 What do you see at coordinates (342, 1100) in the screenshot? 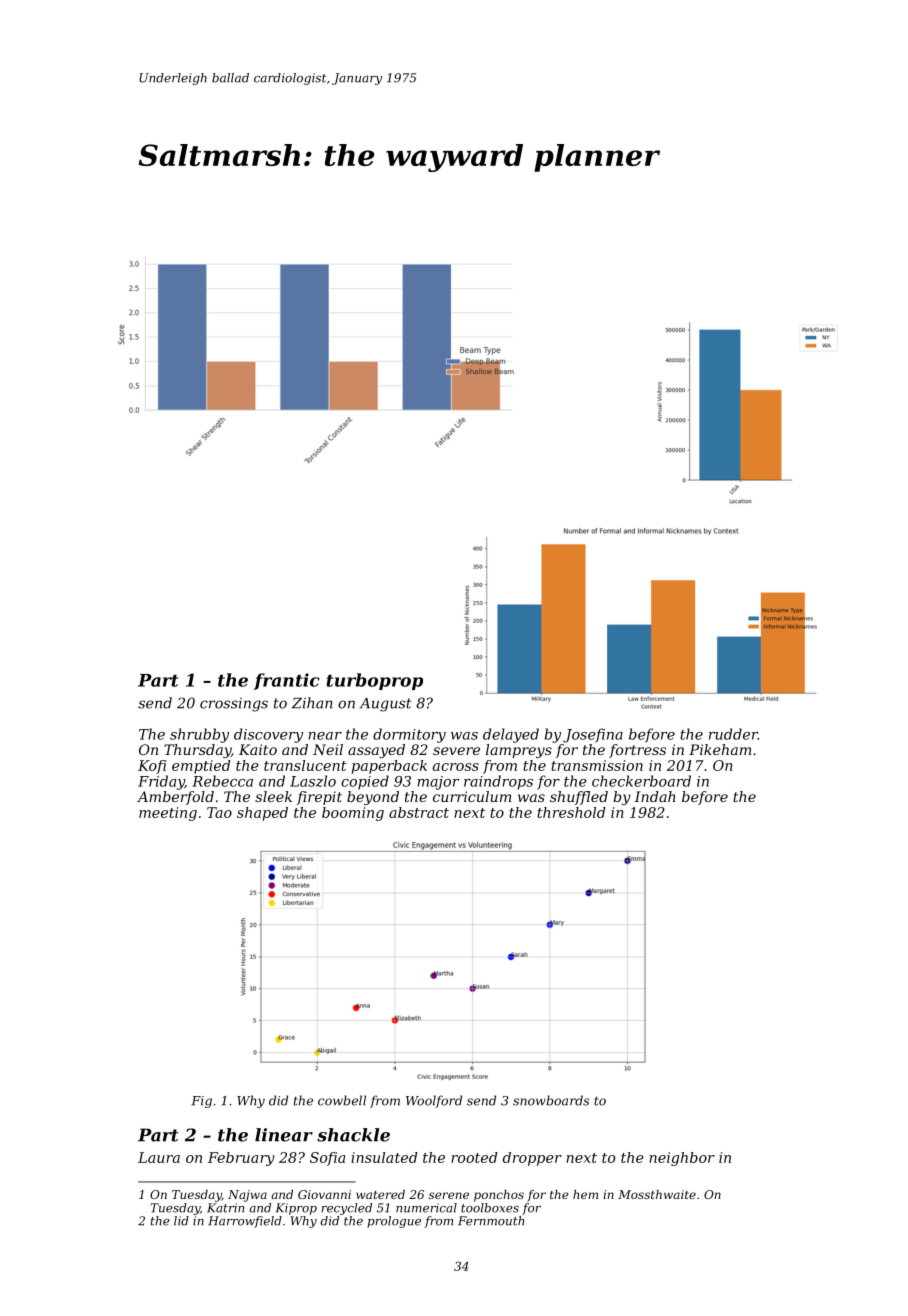
I see `cowbell` at bounding box center [342, 1100].
